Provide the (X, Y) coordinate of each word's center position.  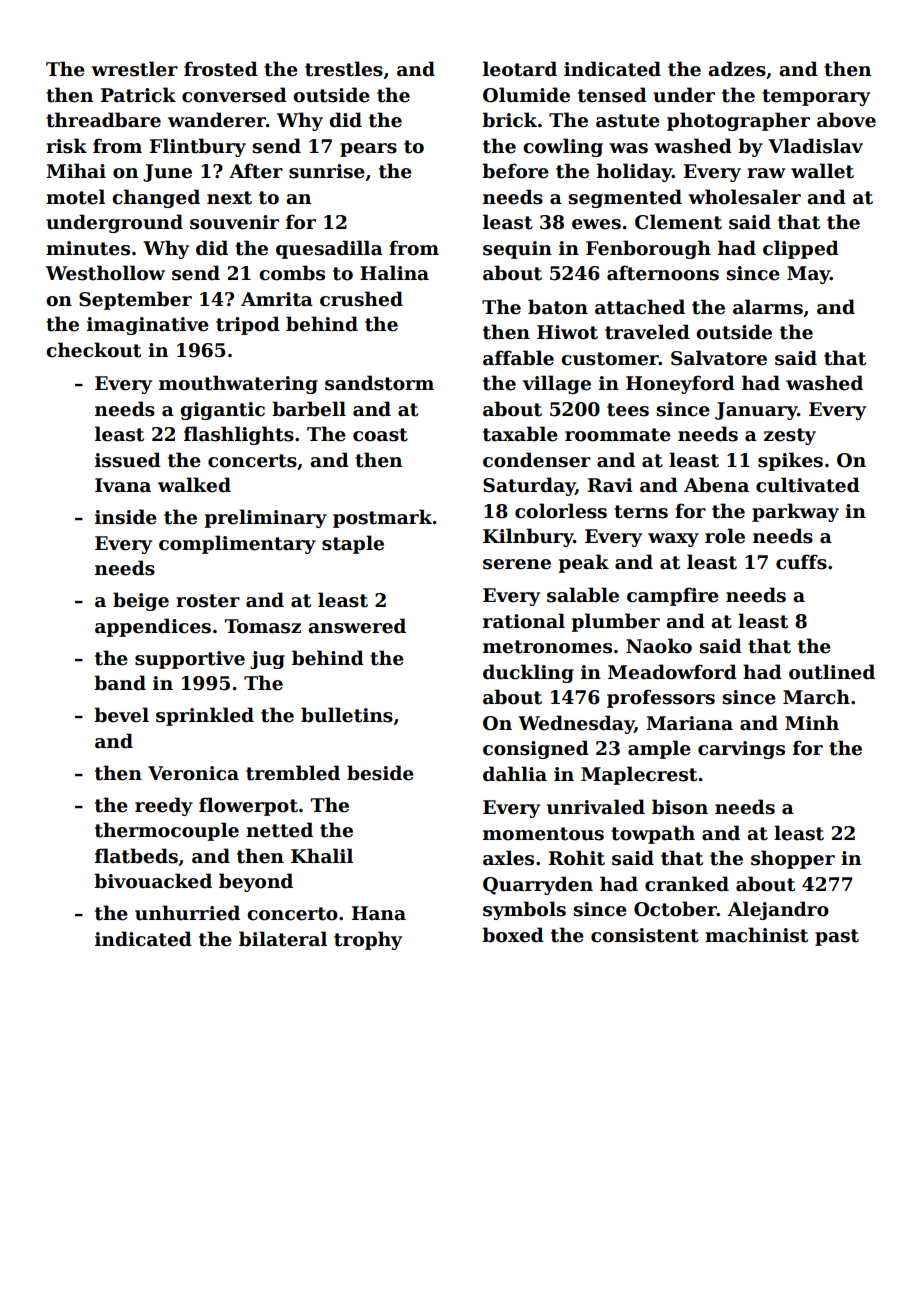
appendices (153, 627)
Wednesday (576, 724)
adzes (737, 69)
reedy (164, 806)
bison (680, 807)
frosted (221, 69)
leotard (520, 69)
